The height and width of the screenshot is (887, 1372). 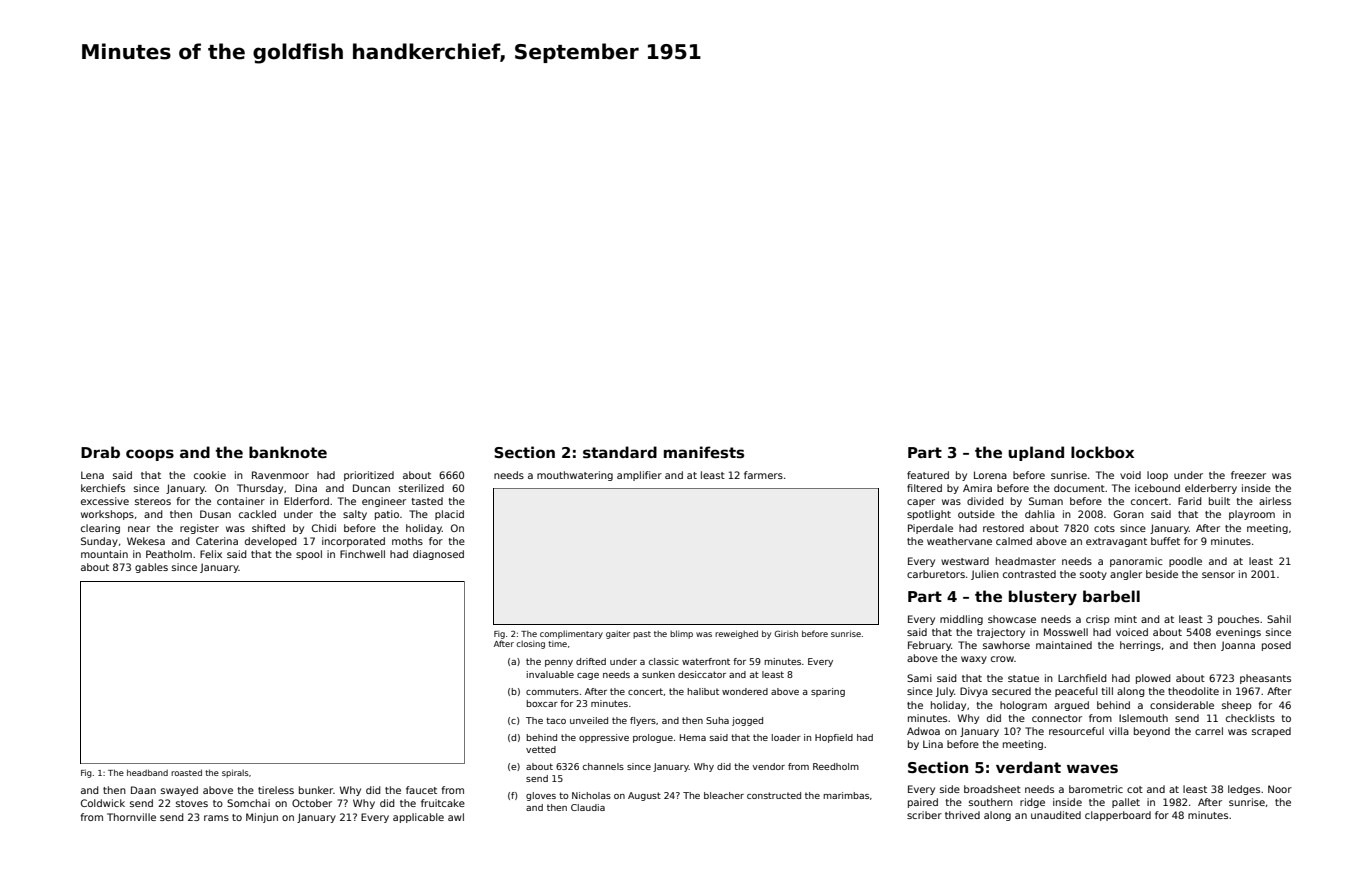 I want to click on upland, so click(x=1036, y=453).
